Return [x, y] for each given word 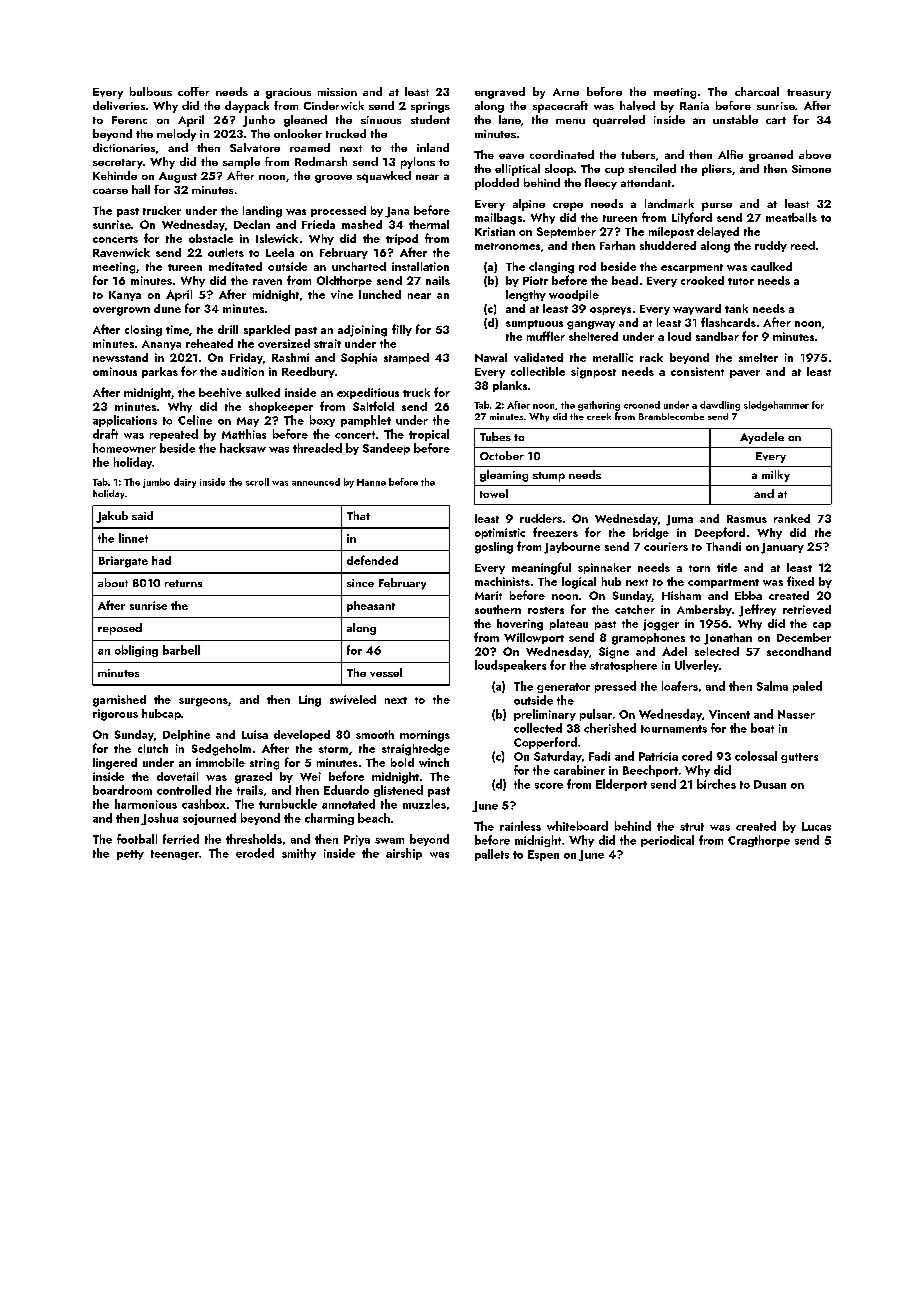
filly [402, 330]
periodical [667, 841]
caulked [771, 266]
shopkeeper [281, 407]
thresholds [254, 839]
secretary [118, 164]
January [782, 548]
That [358, 515]
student [430, 119]
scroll [257, 482]
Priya [357, 840]
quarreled [619, 121]
